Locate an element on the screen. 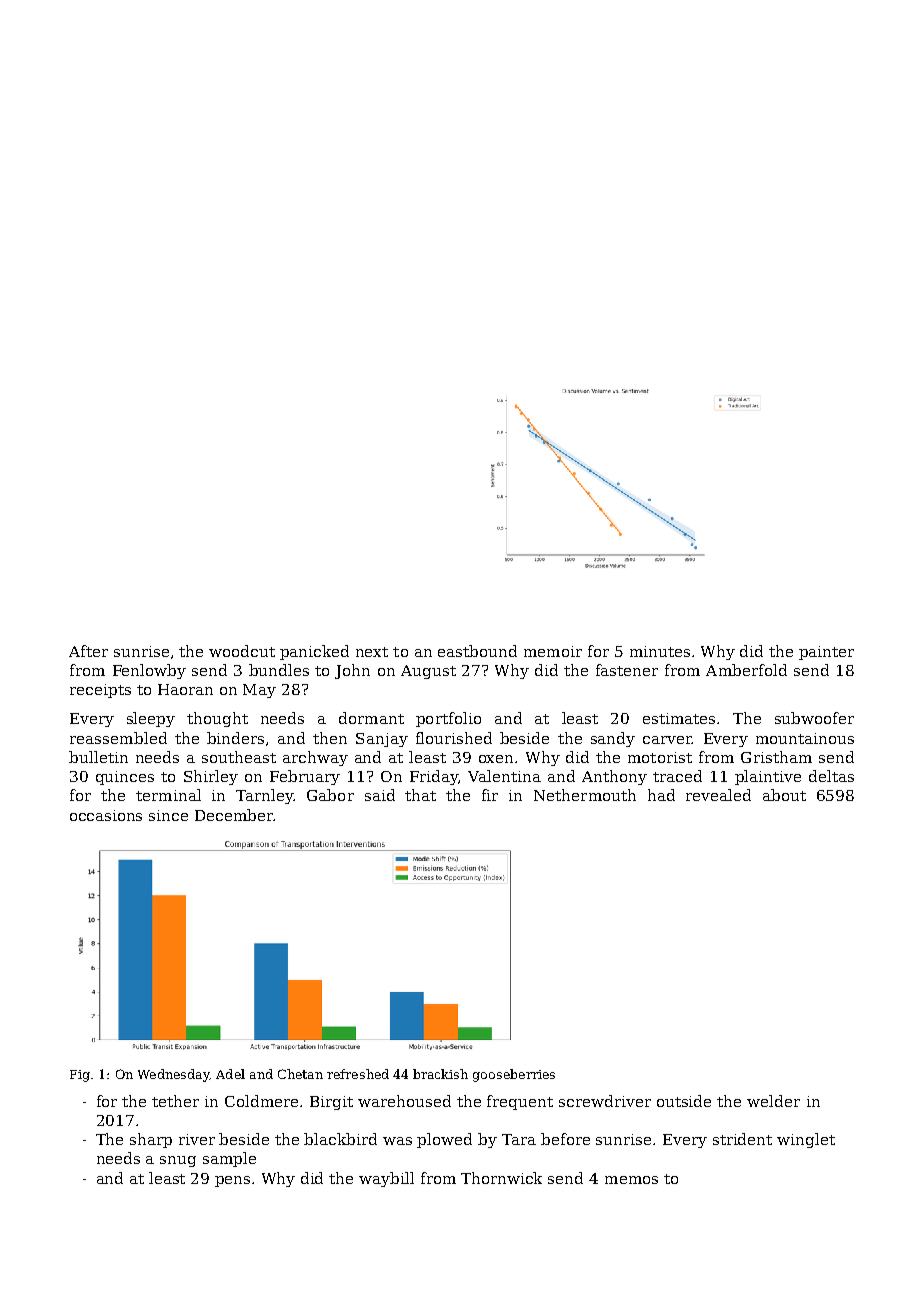  subwoofer is located at coordinates (814, 718).
